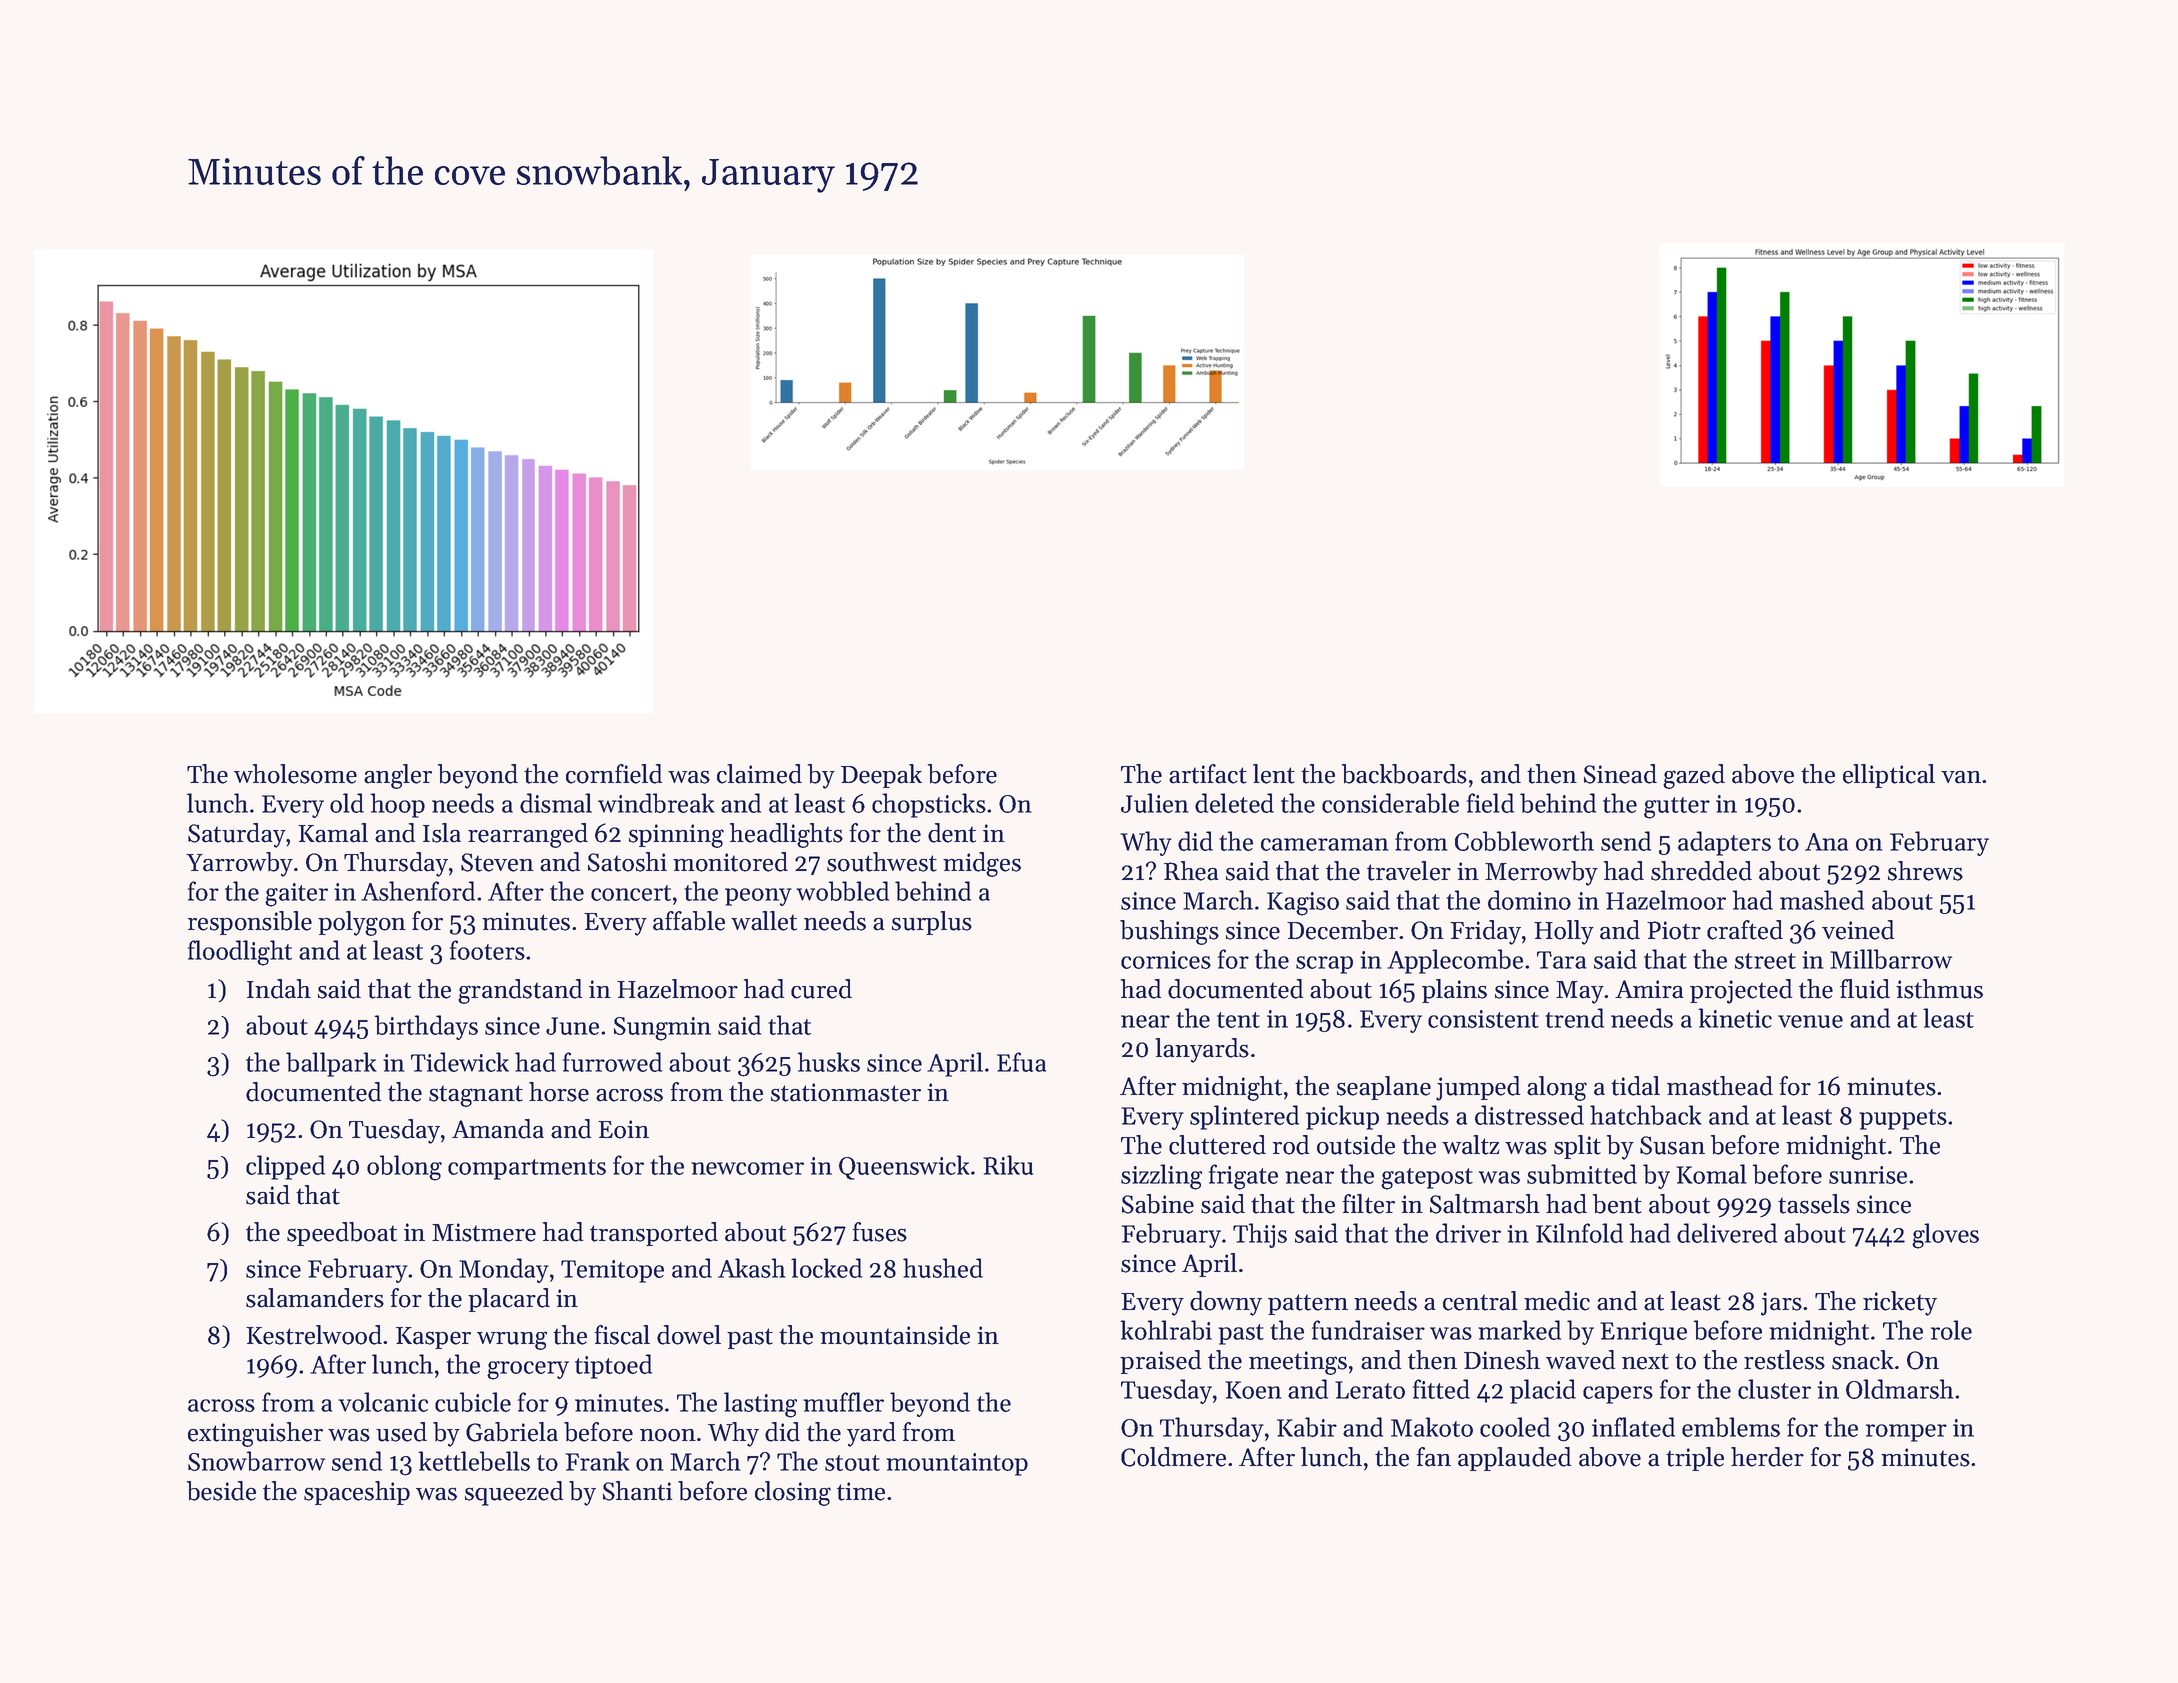  Describe the element at coordinates (398, 805) in the page. I see `hoop` at that location.
